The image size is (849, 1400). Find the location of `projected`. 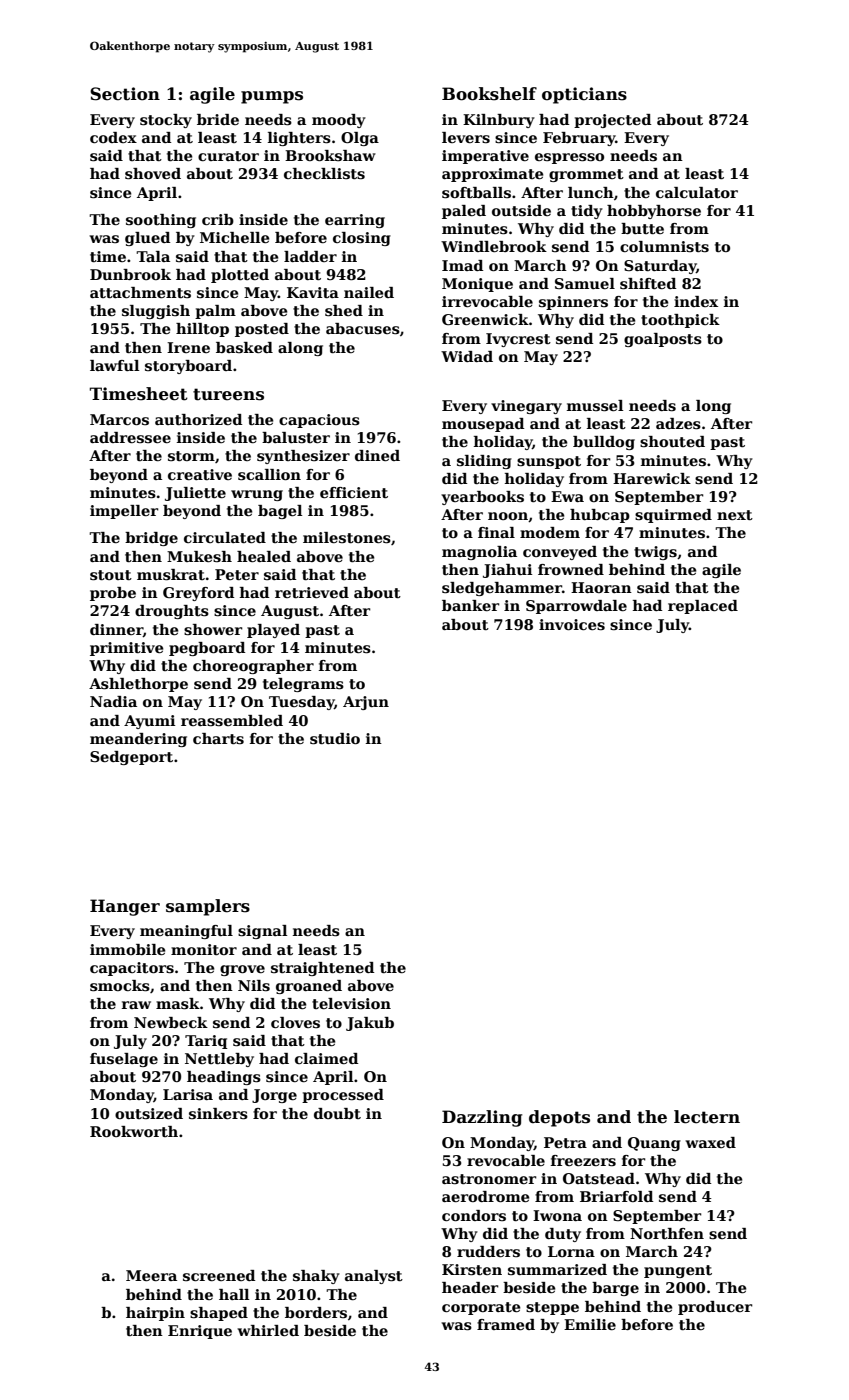

projected is located at coordinates (612, 121).
